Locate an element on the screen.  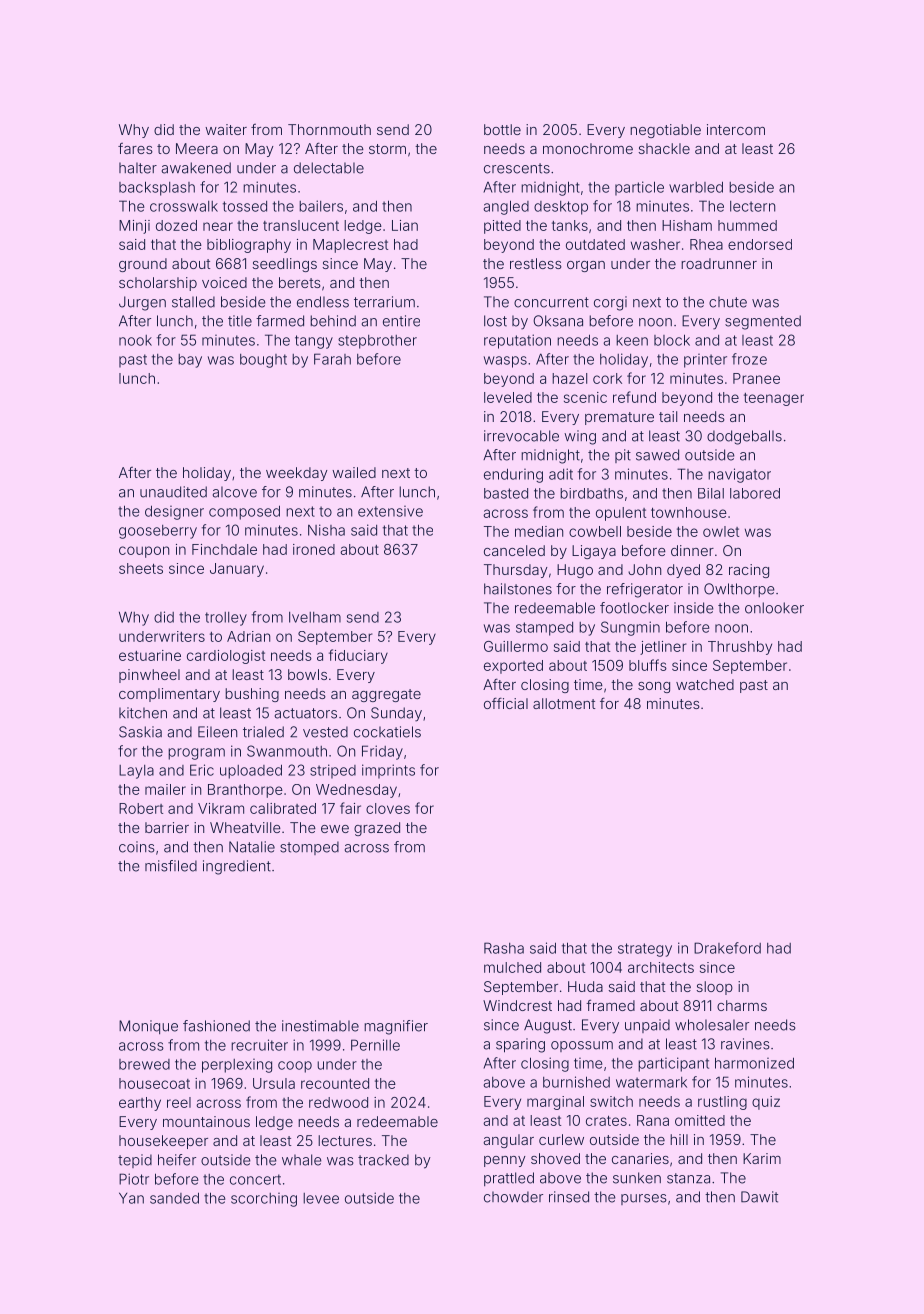
segmented is located at coordinates (763, 322).
